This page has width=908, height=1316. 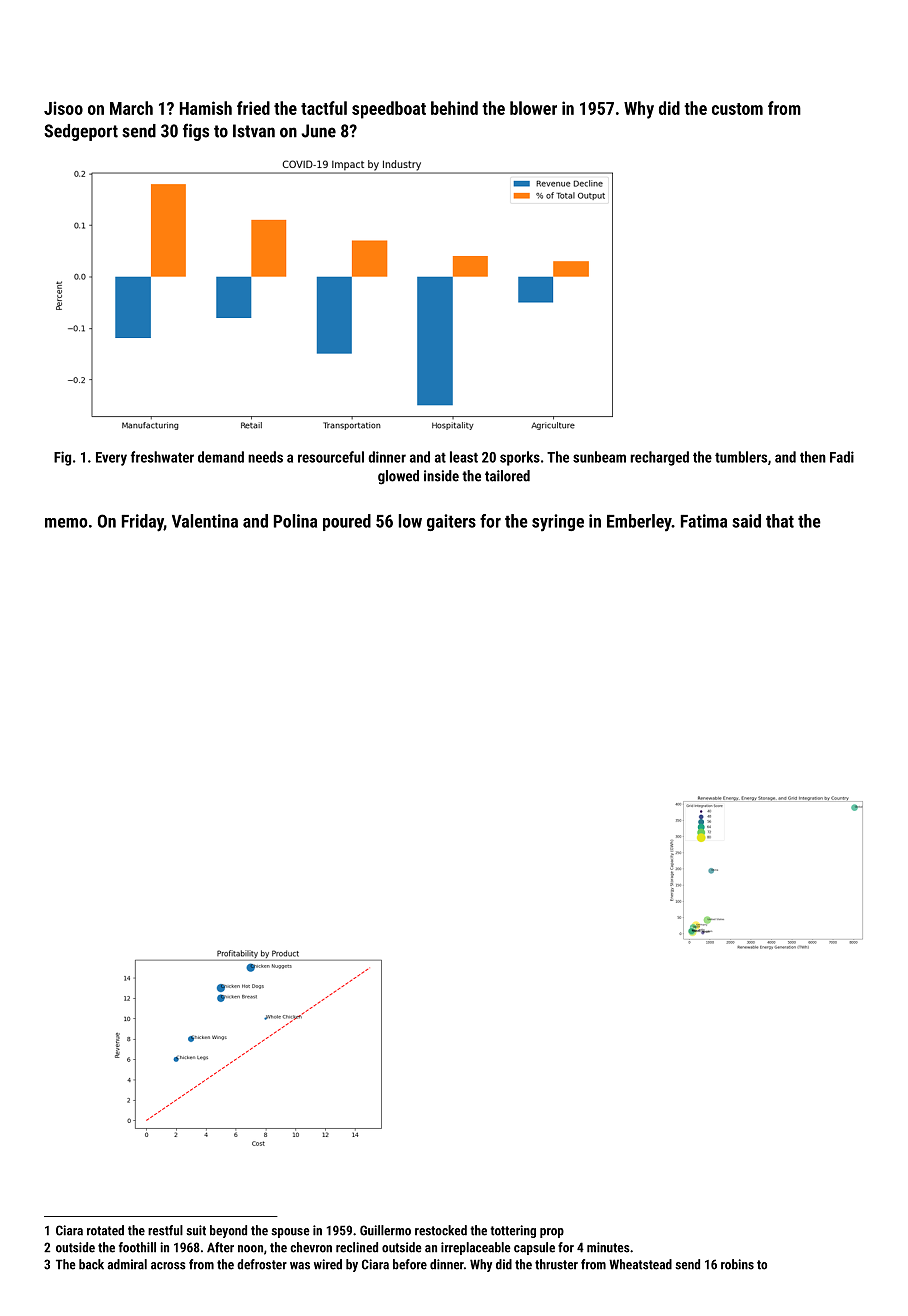 What do you see at coordinates (454, 108) in the page?
I see `behind` at bounding box center [454, 108].
